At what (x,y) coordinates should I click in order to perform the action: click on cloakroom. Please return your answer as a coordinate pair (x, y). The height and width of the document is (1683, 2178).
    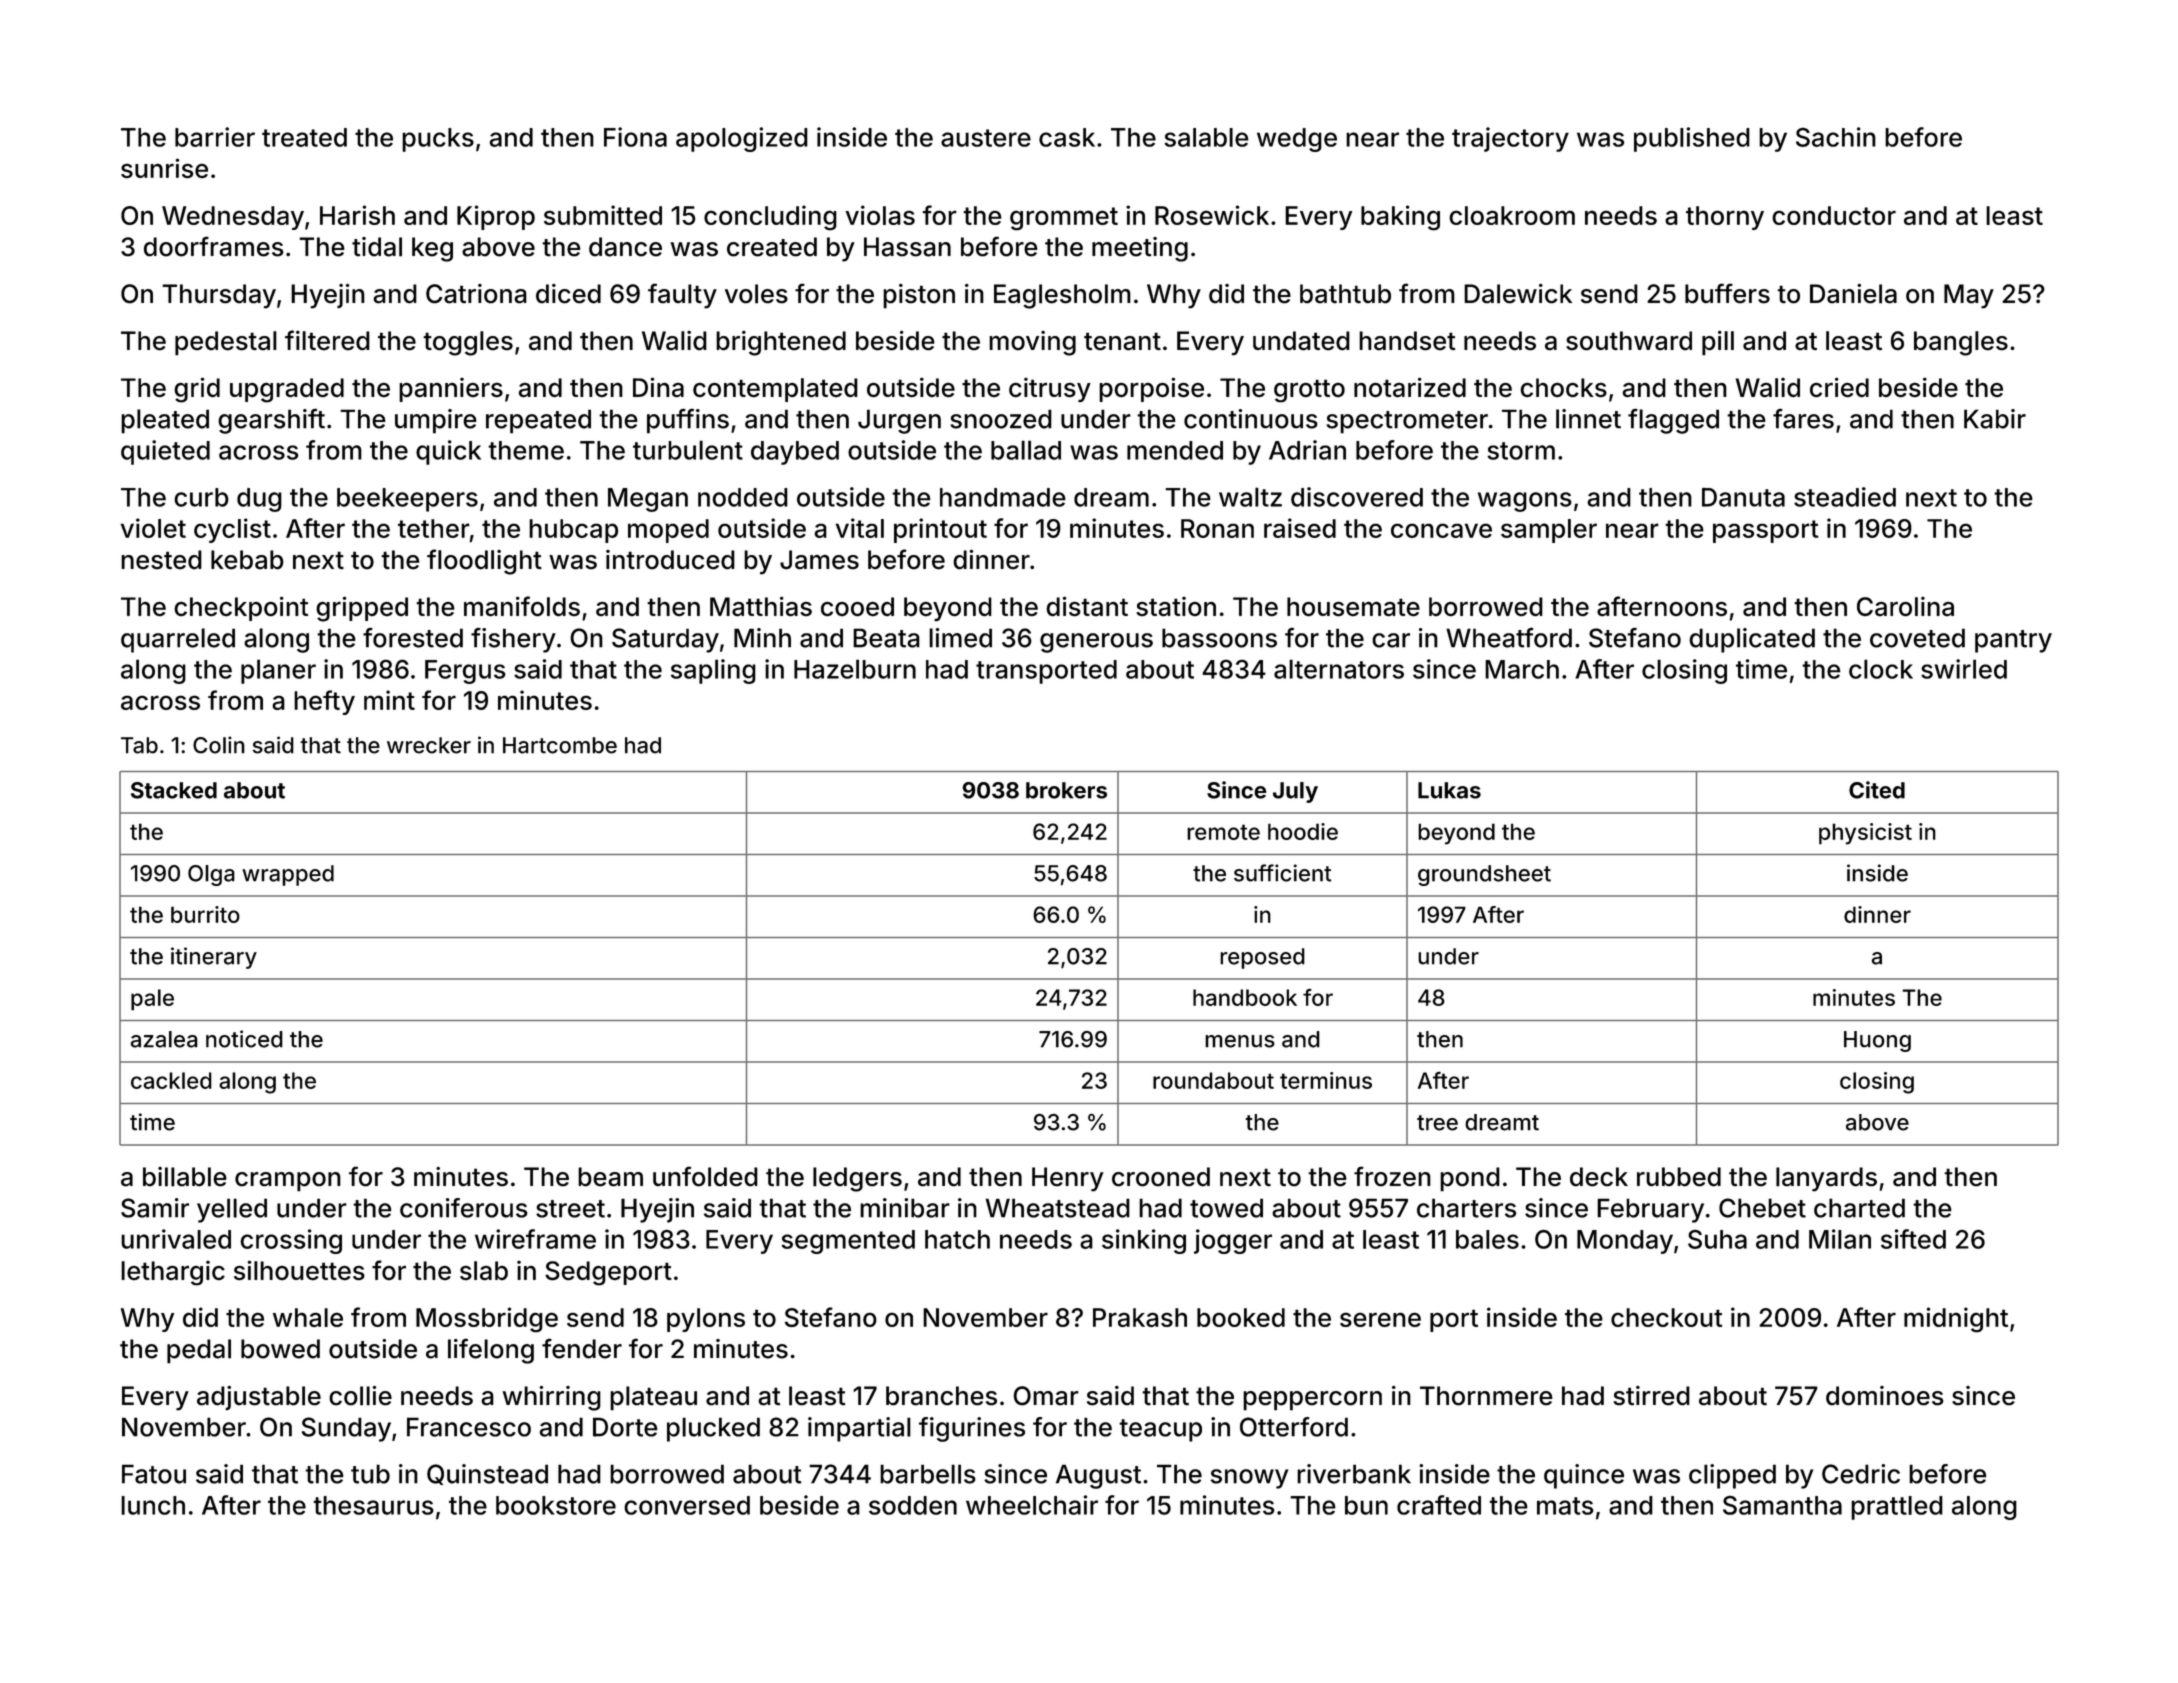
    Looking at the image, I should click on (1512, 215).
